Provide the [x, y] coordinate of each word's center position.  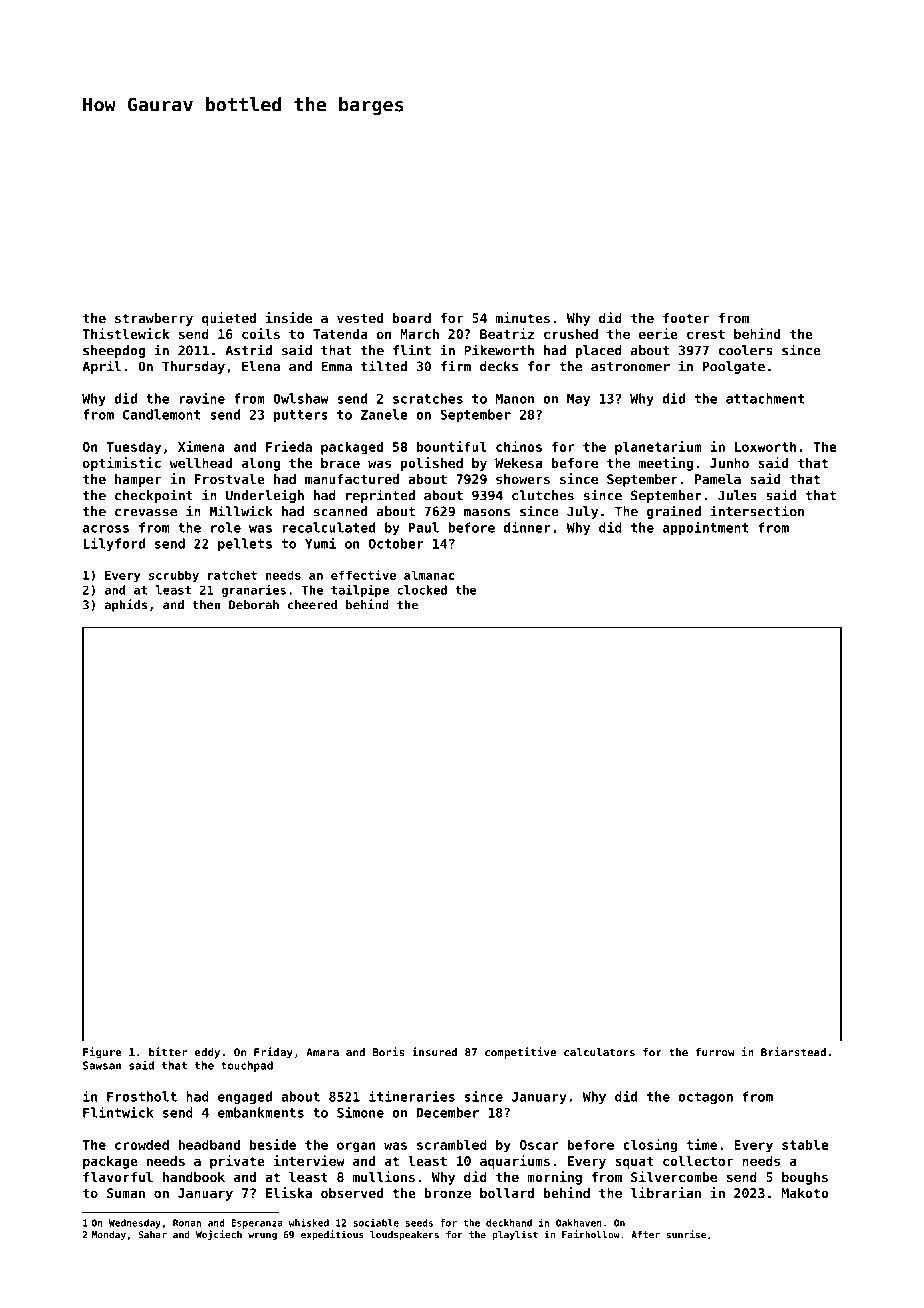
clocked [422, 590]
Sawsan [102, 1065]
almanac [429, 575]
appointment [706, 528]
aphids [126, 605]
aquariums [515, 1162]
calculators [599, 1052]
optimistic [122, 464]
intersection [757, 511]
